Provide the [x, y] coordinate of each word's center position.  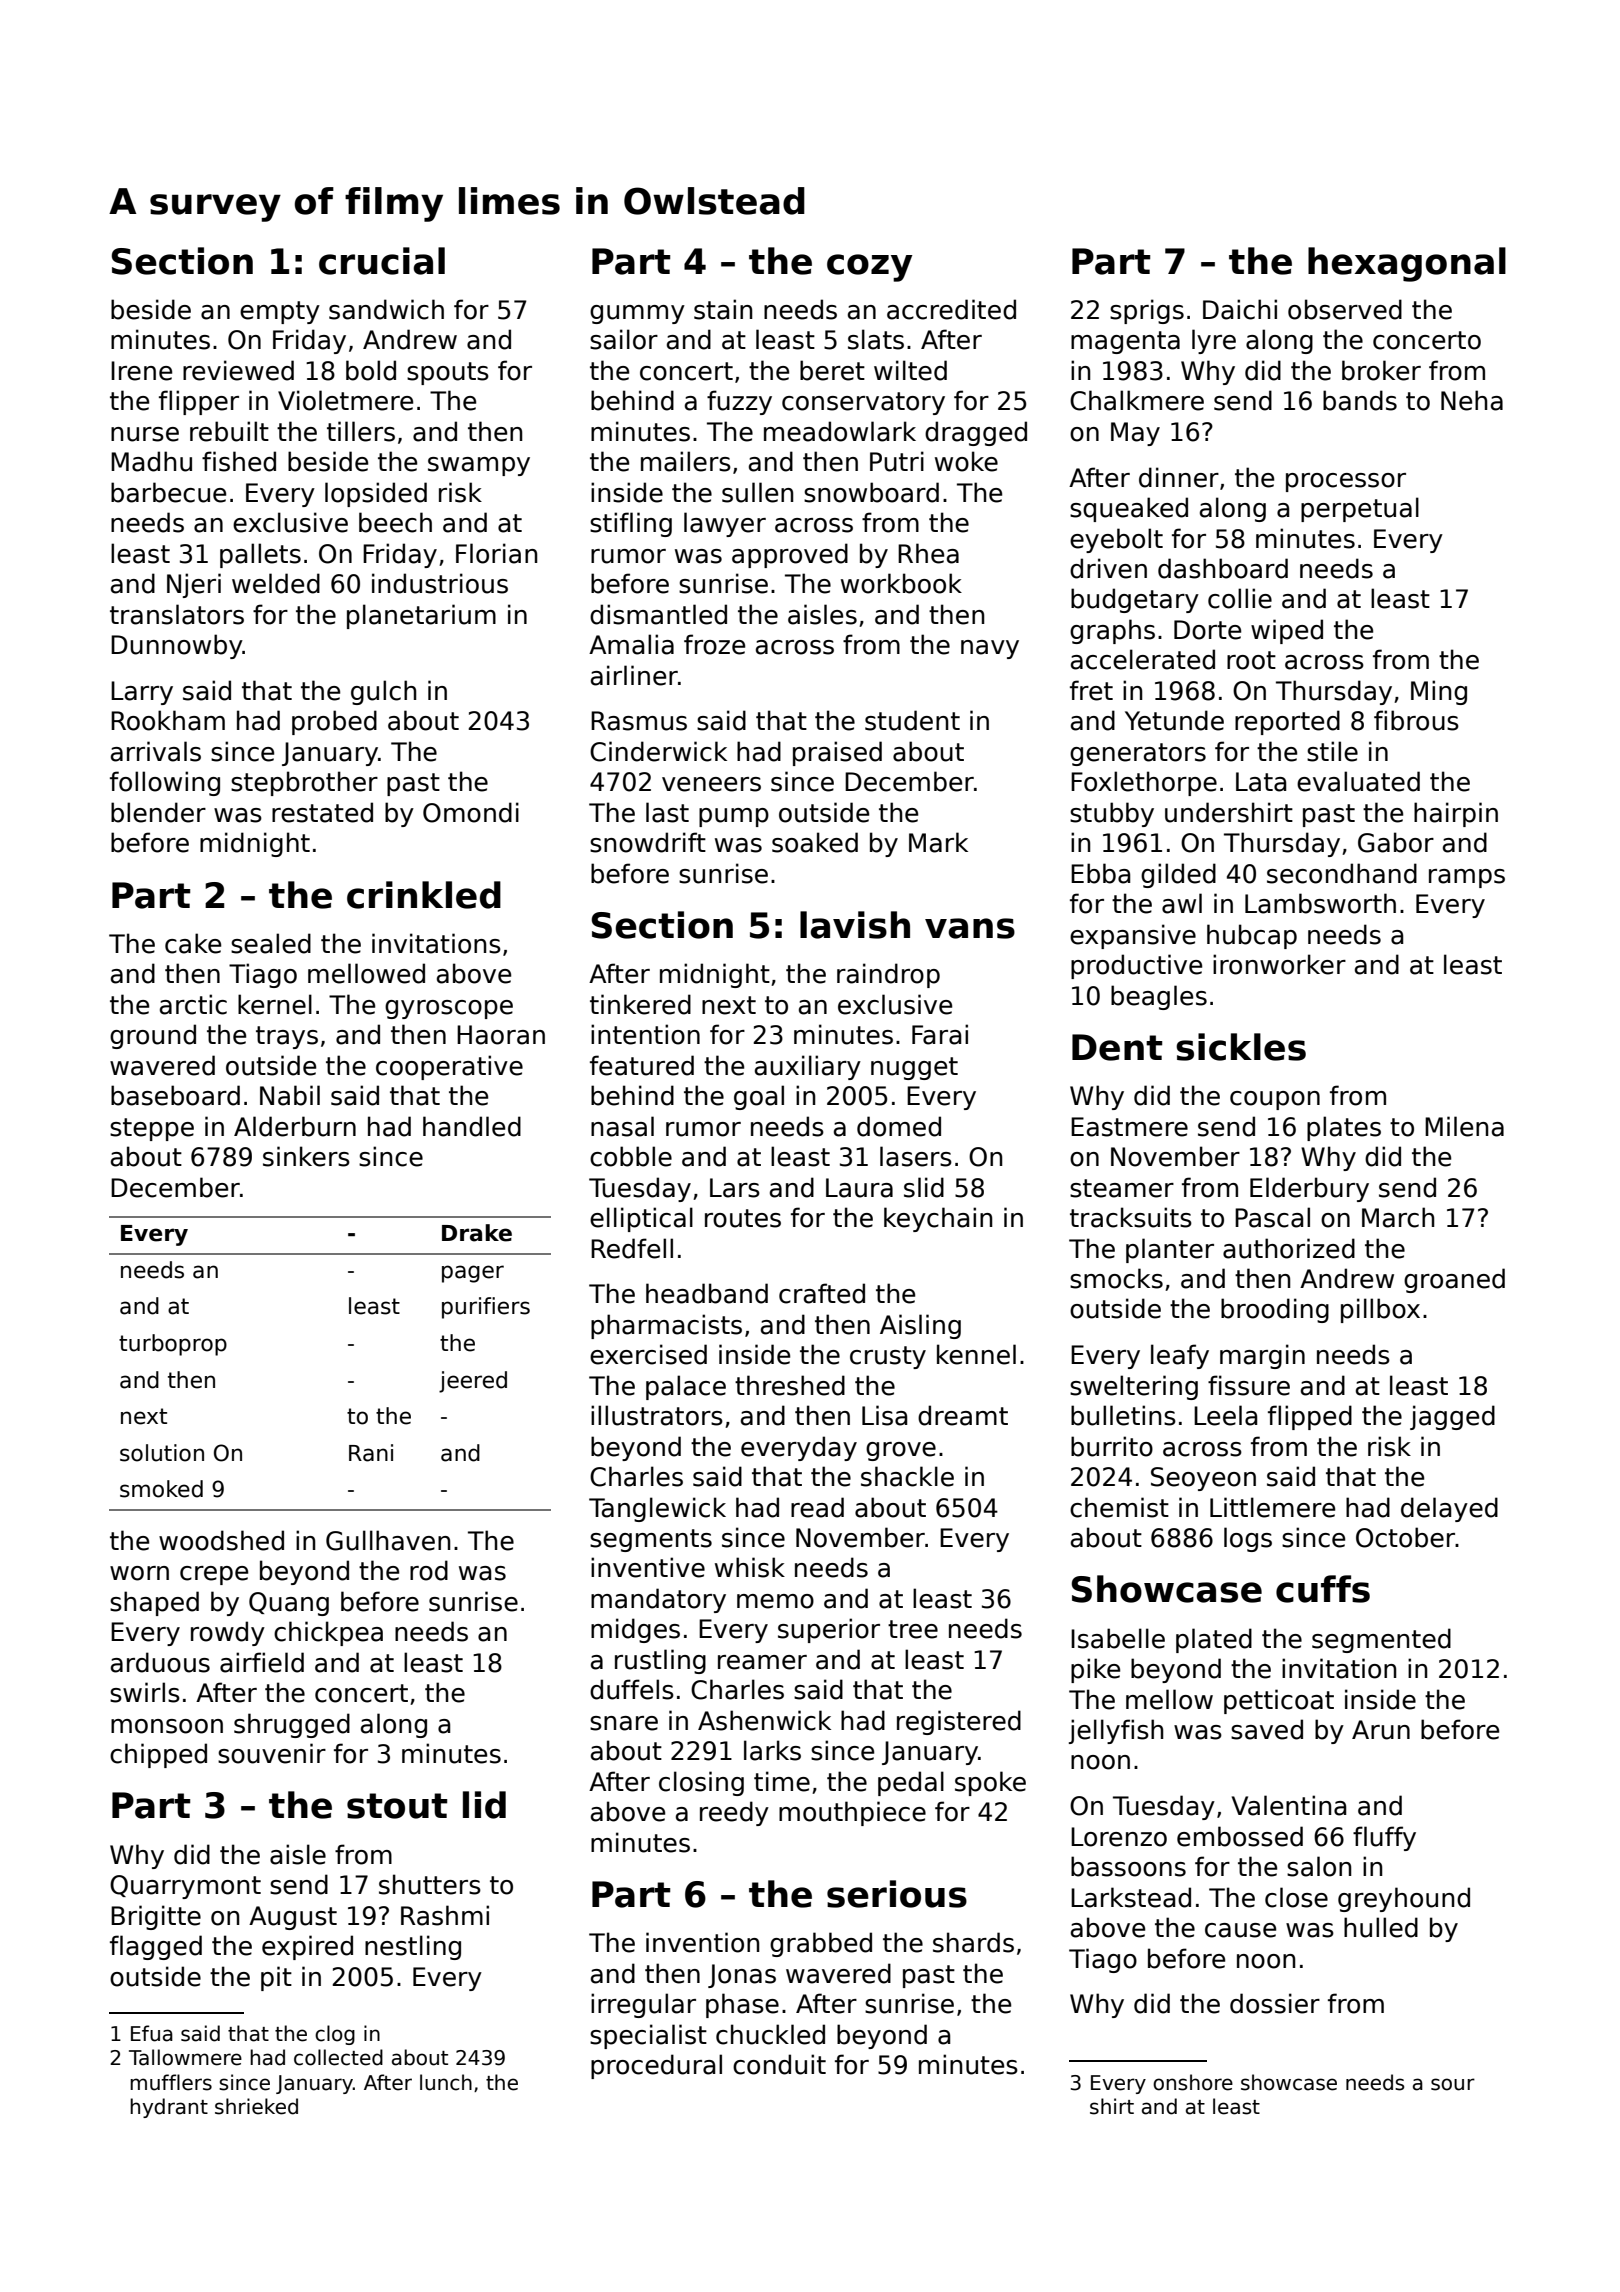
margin [1262, 1356]
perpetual [1360, 509]
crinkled [424, 895]
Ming [1439, 692]
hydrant [169, 2108]
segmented [1381, 1640]
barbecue [168, 492]
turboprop [173, 1345]
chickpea [328, 1633]
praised [837, 753]
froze [714, 644]
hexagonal [1407, 264]
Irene [141, 371]
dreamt [963, 1415]
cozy [870, 268]
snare [624, 1723]
